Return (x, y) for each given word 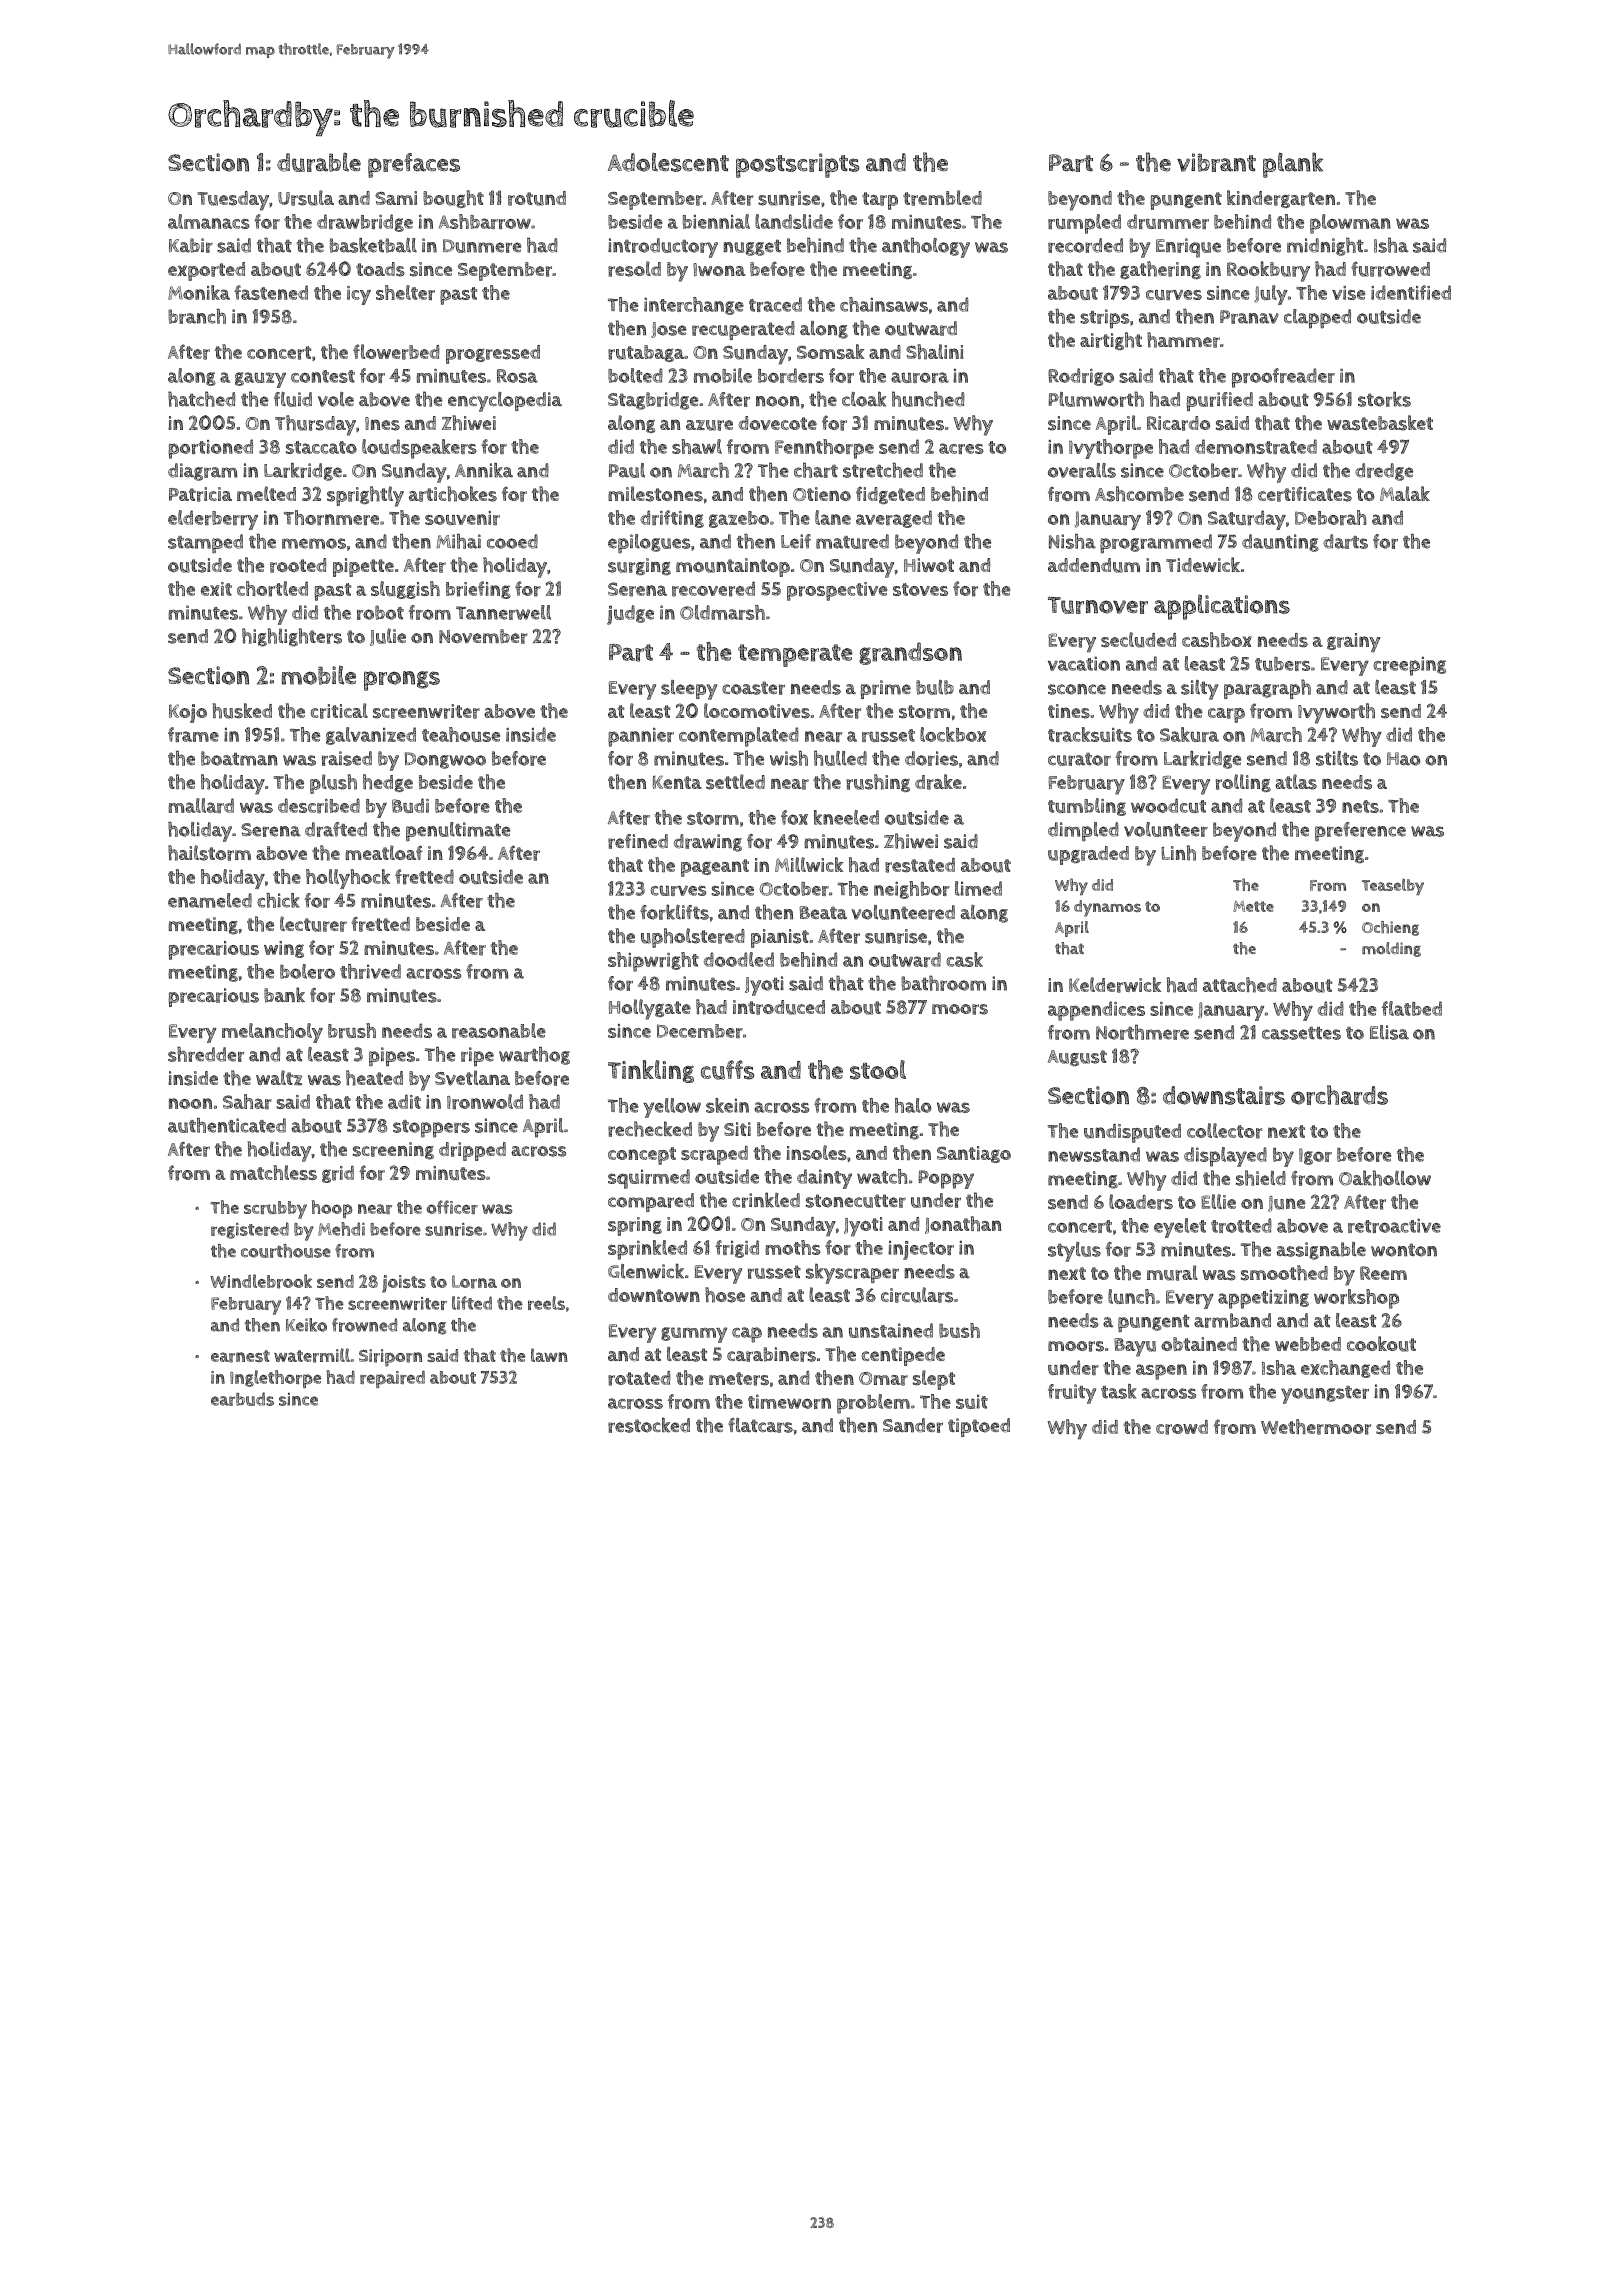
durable (319, 162)
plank (1293, 165)
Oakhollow (1385, 1178)
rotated (639, 1378)
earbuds (242, 1399)
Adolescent (668, 162)
